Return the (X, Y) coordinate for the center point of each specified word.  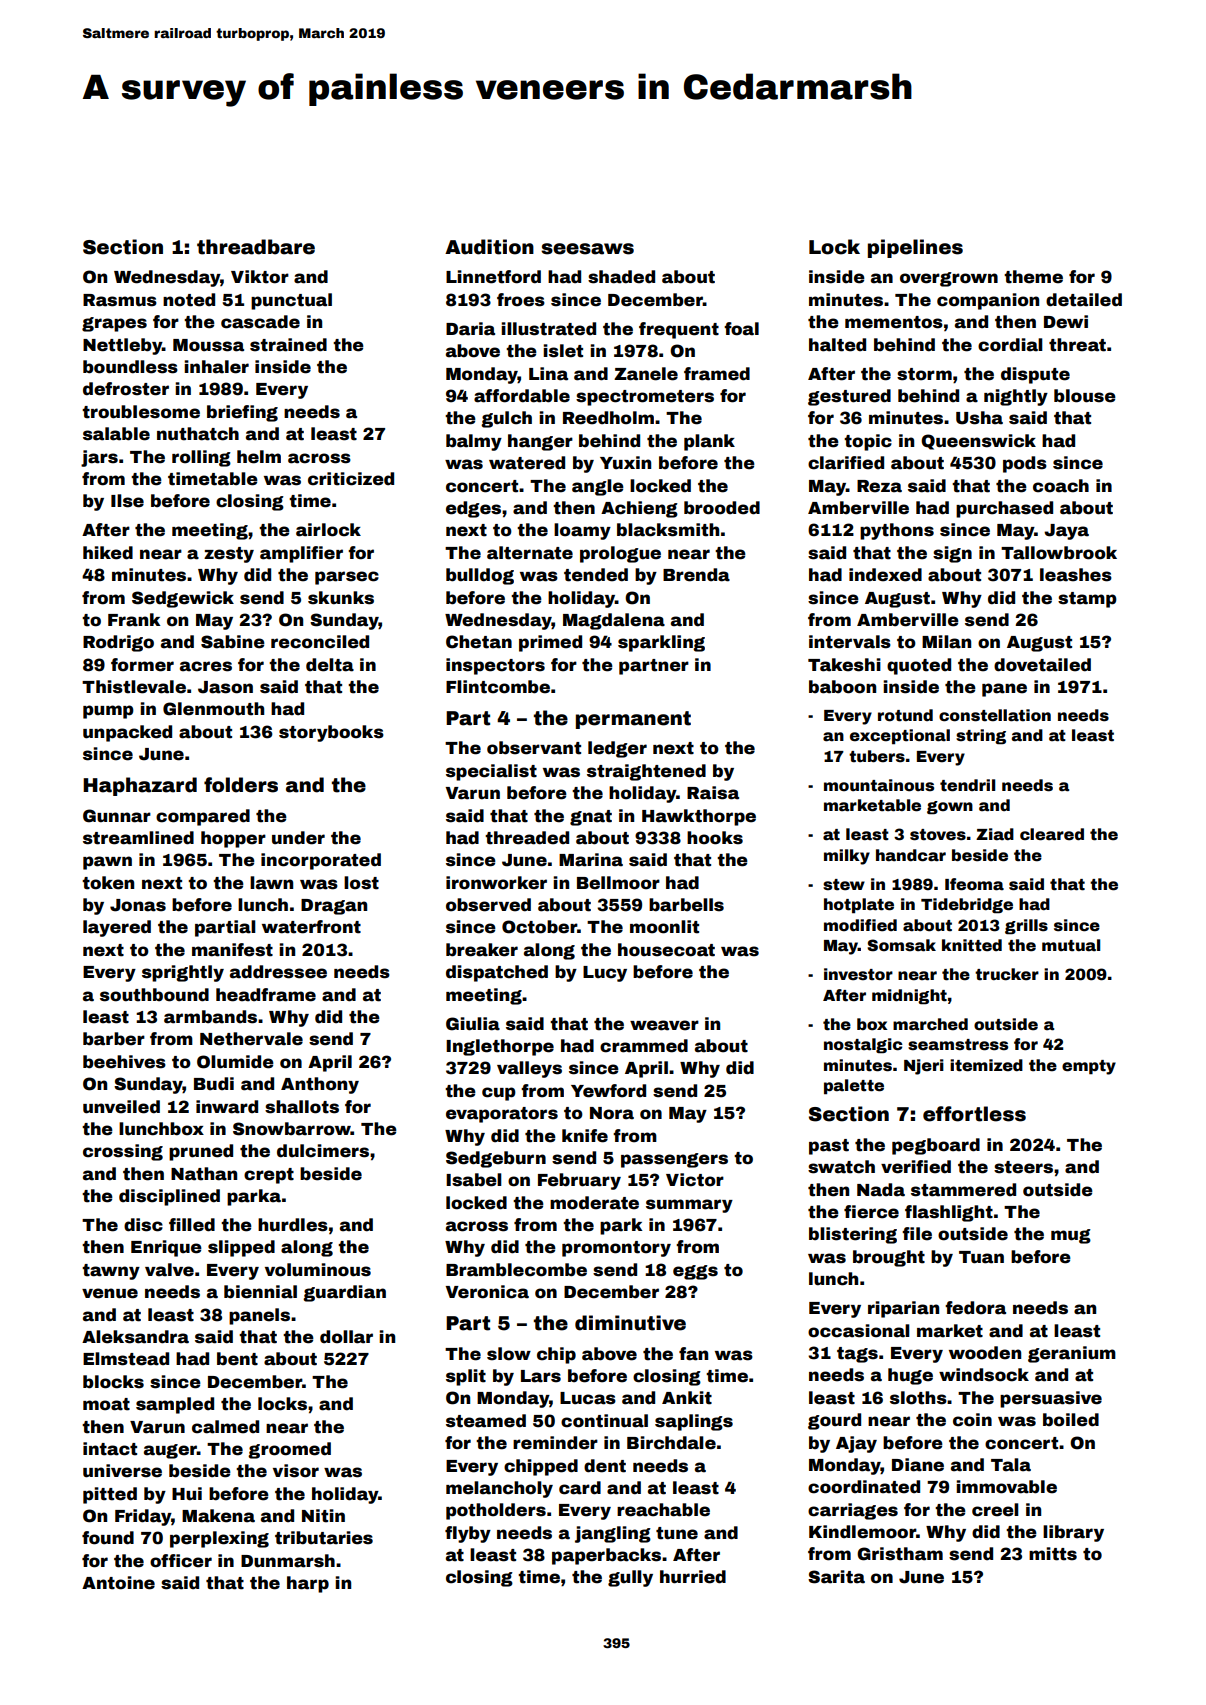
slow (509, 1354)
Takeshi (844, 665)
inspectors (495, 666)
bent (237, 1359)
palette (854, 1087)
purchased (1004, 509)
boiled (1071, 1420)
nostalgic (863, 1046)
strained (288, 345)
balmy (474, 442)
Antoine (118, 1583)
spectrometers (645, 398)
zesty (229, 555)
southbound (154, 995)
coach (1061, 486)
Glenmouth (213, 709)
